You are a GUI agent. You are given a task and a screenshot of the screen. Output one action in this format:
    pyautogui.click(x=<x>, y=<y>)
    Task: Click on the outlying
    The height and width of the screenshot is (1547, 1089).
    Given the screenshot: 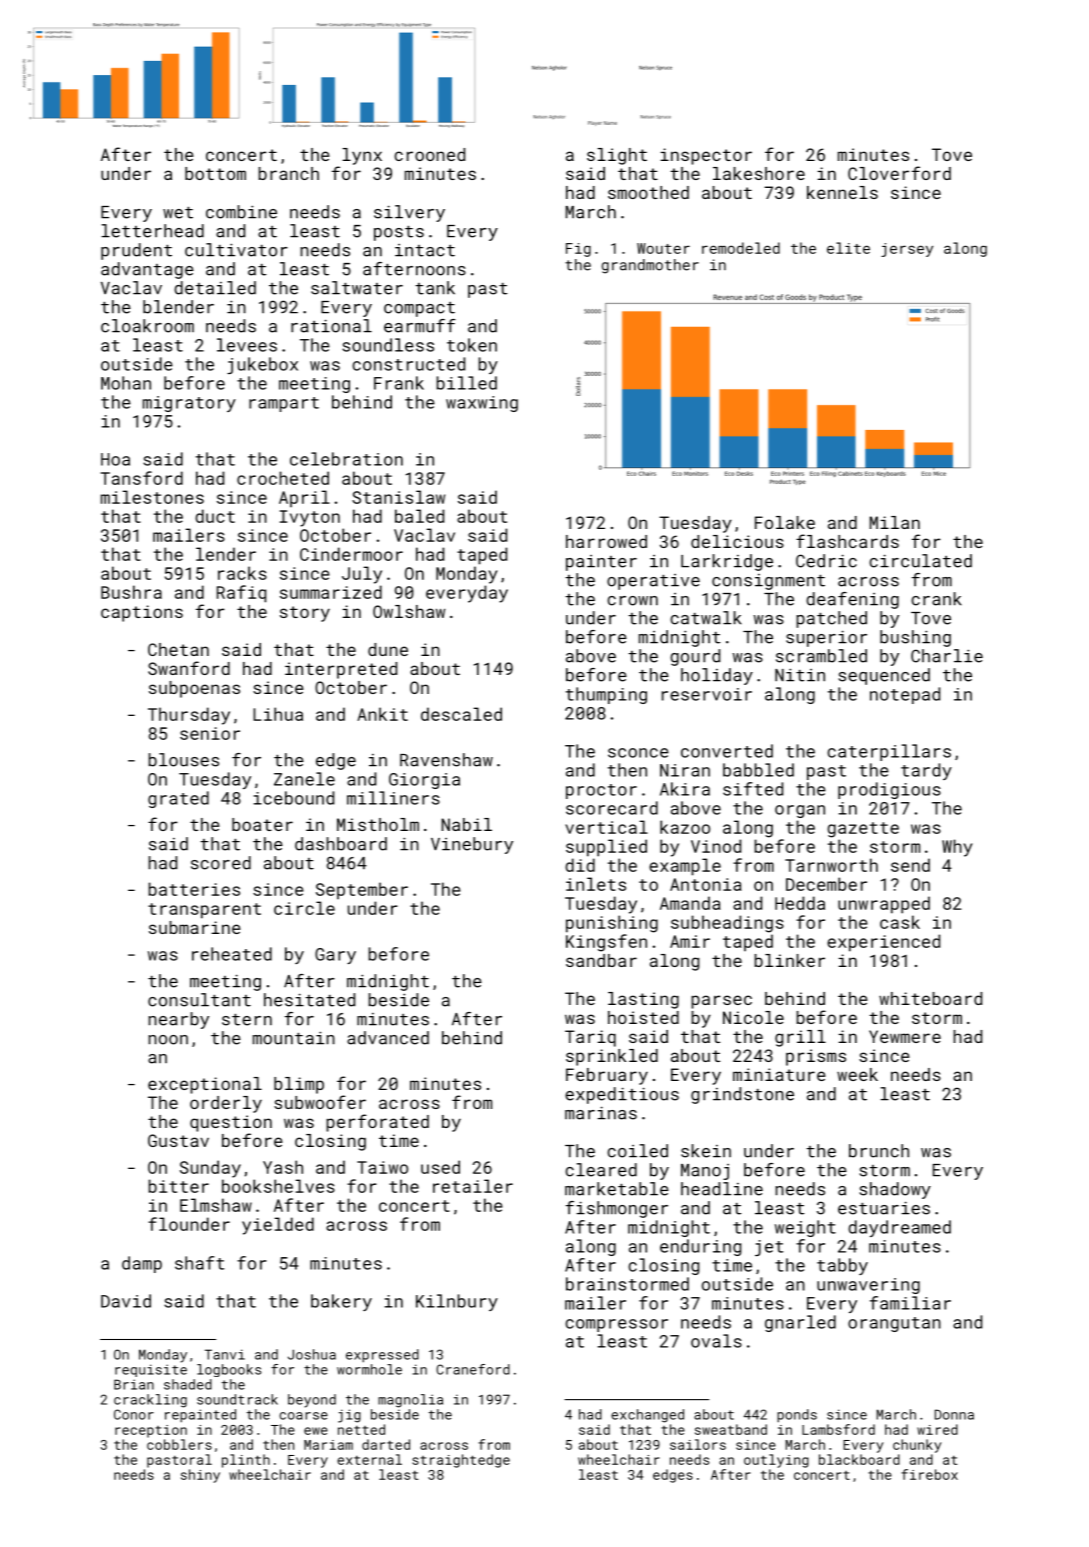 What is the action you would take?
    pyautogui.click(x=776, y=1461)
